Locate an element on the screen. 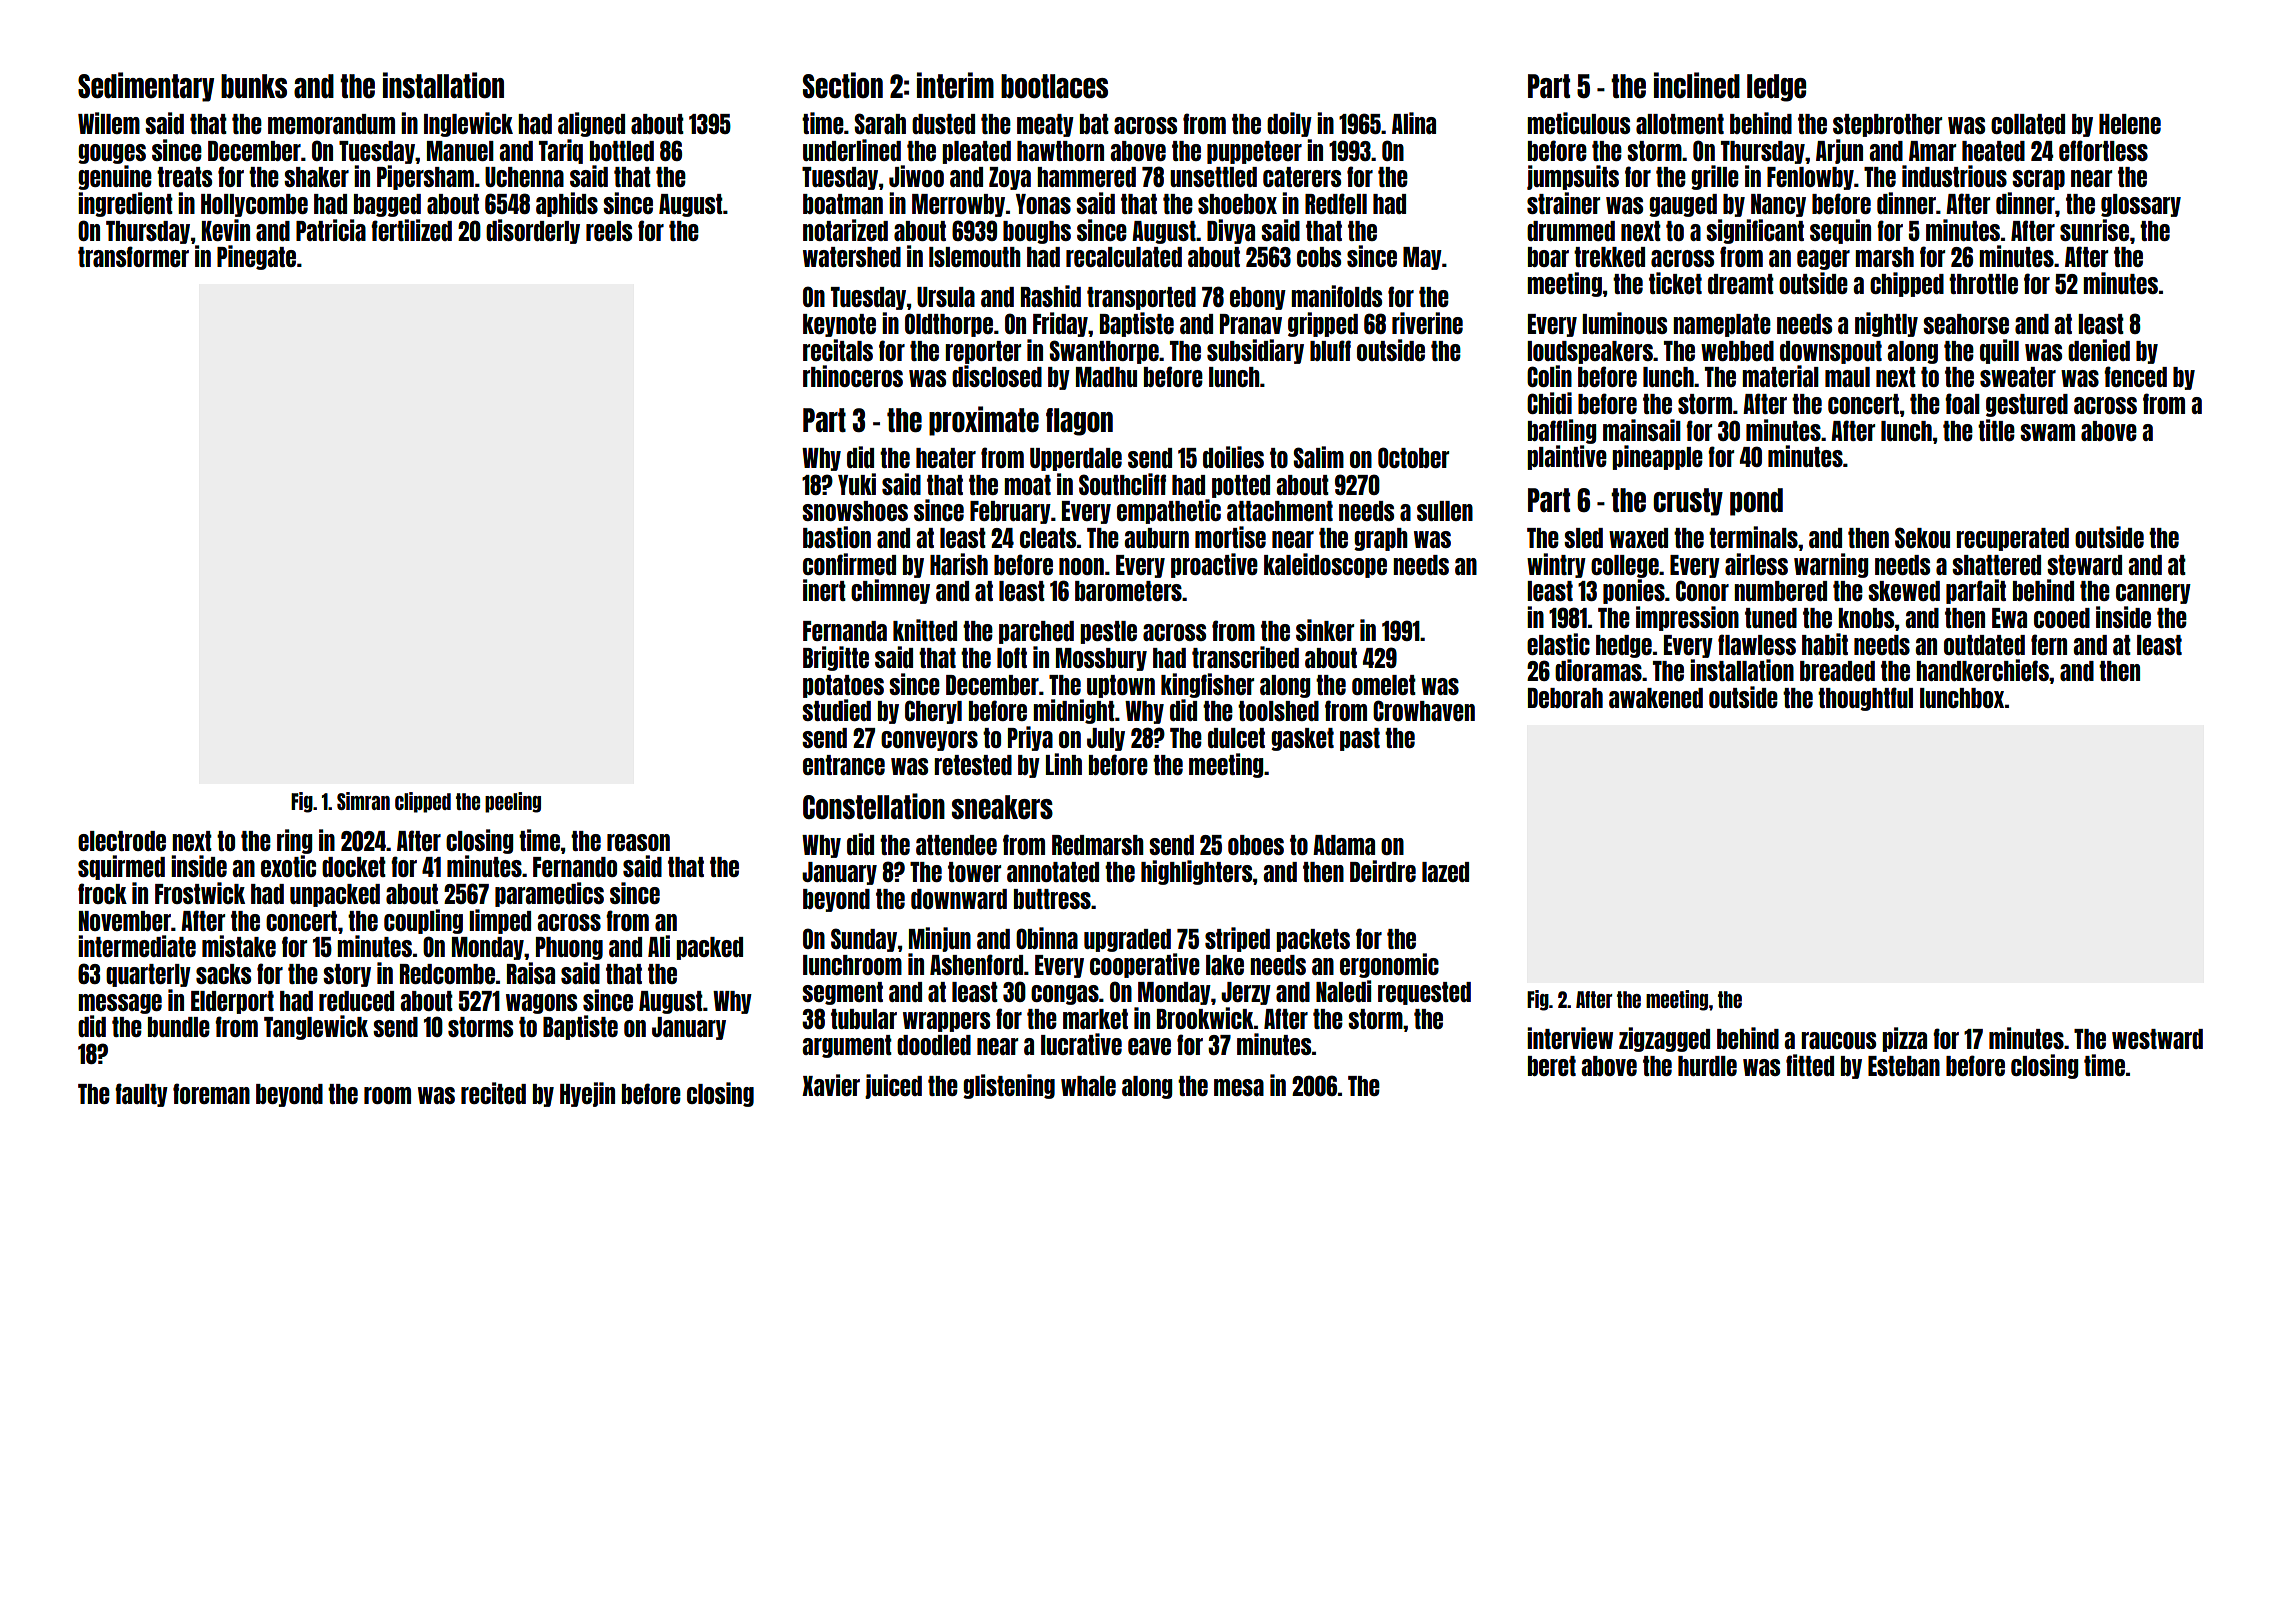  Constellation is located at coordinates (874, 806).
